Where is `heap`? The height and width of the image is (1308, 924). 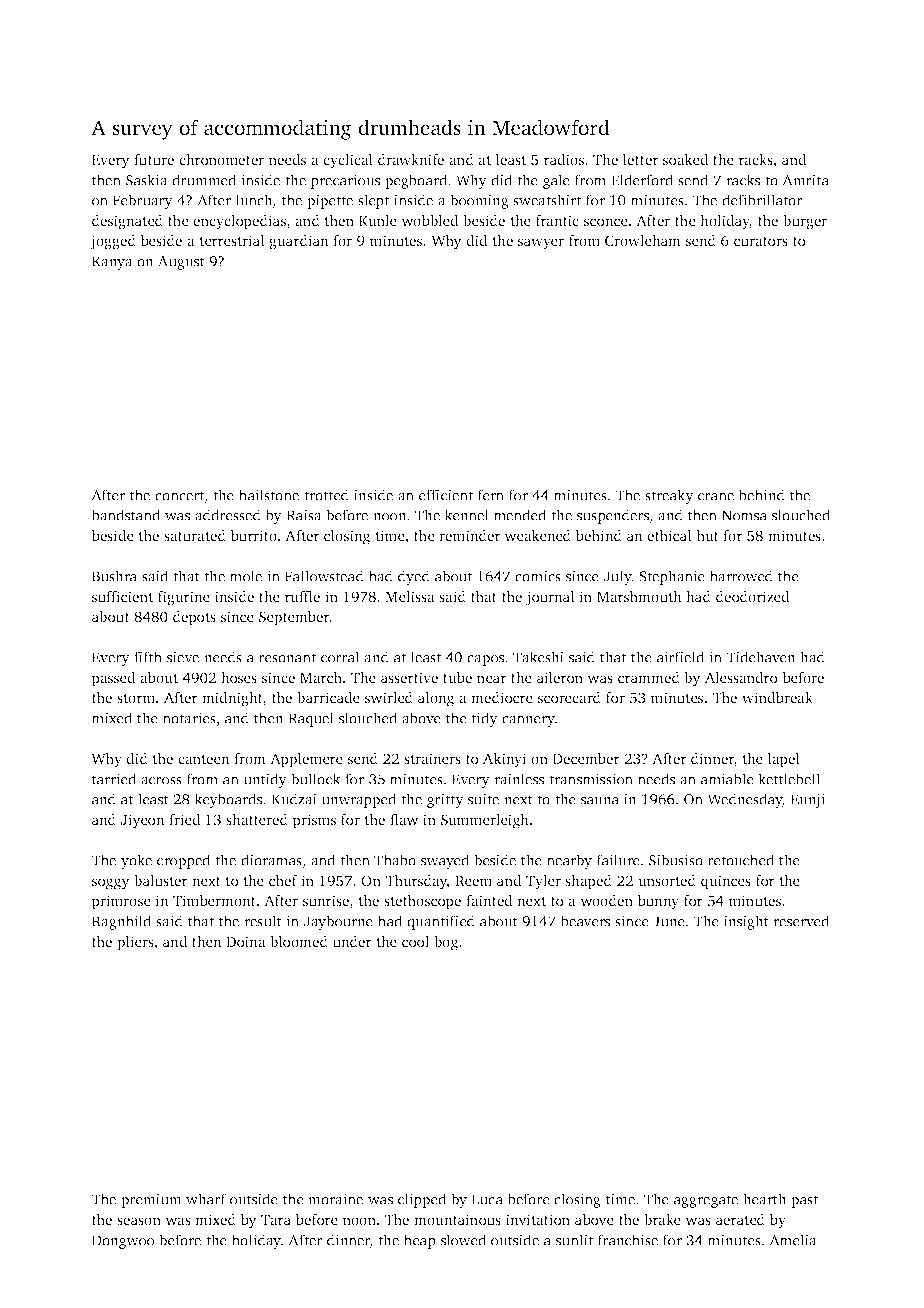 heap is located at coordinates (419, 1241).
